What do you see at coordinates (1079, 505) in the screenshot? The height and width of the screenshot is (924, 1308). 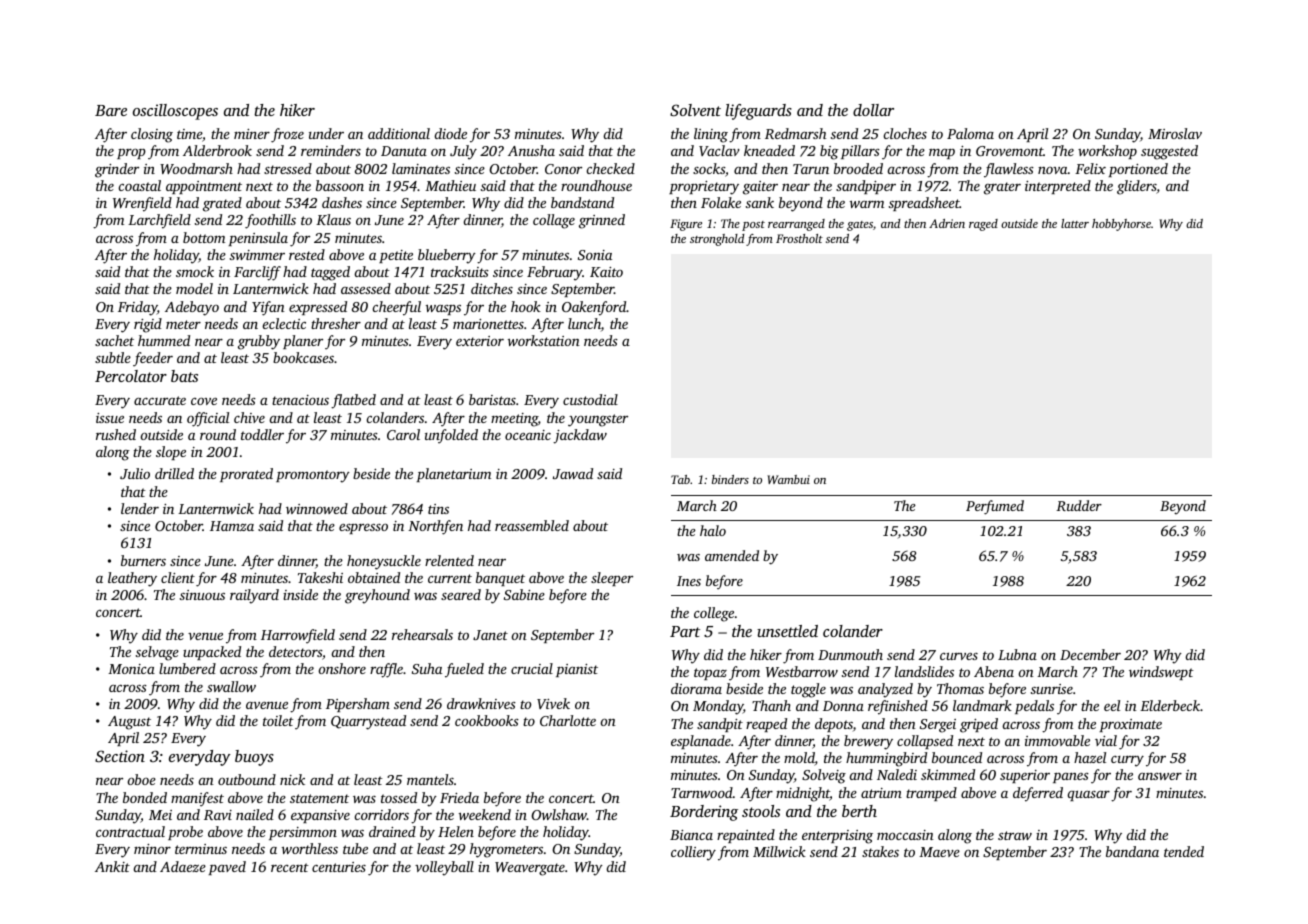 I see `Rudder` at bounding box center [1079, 505].
